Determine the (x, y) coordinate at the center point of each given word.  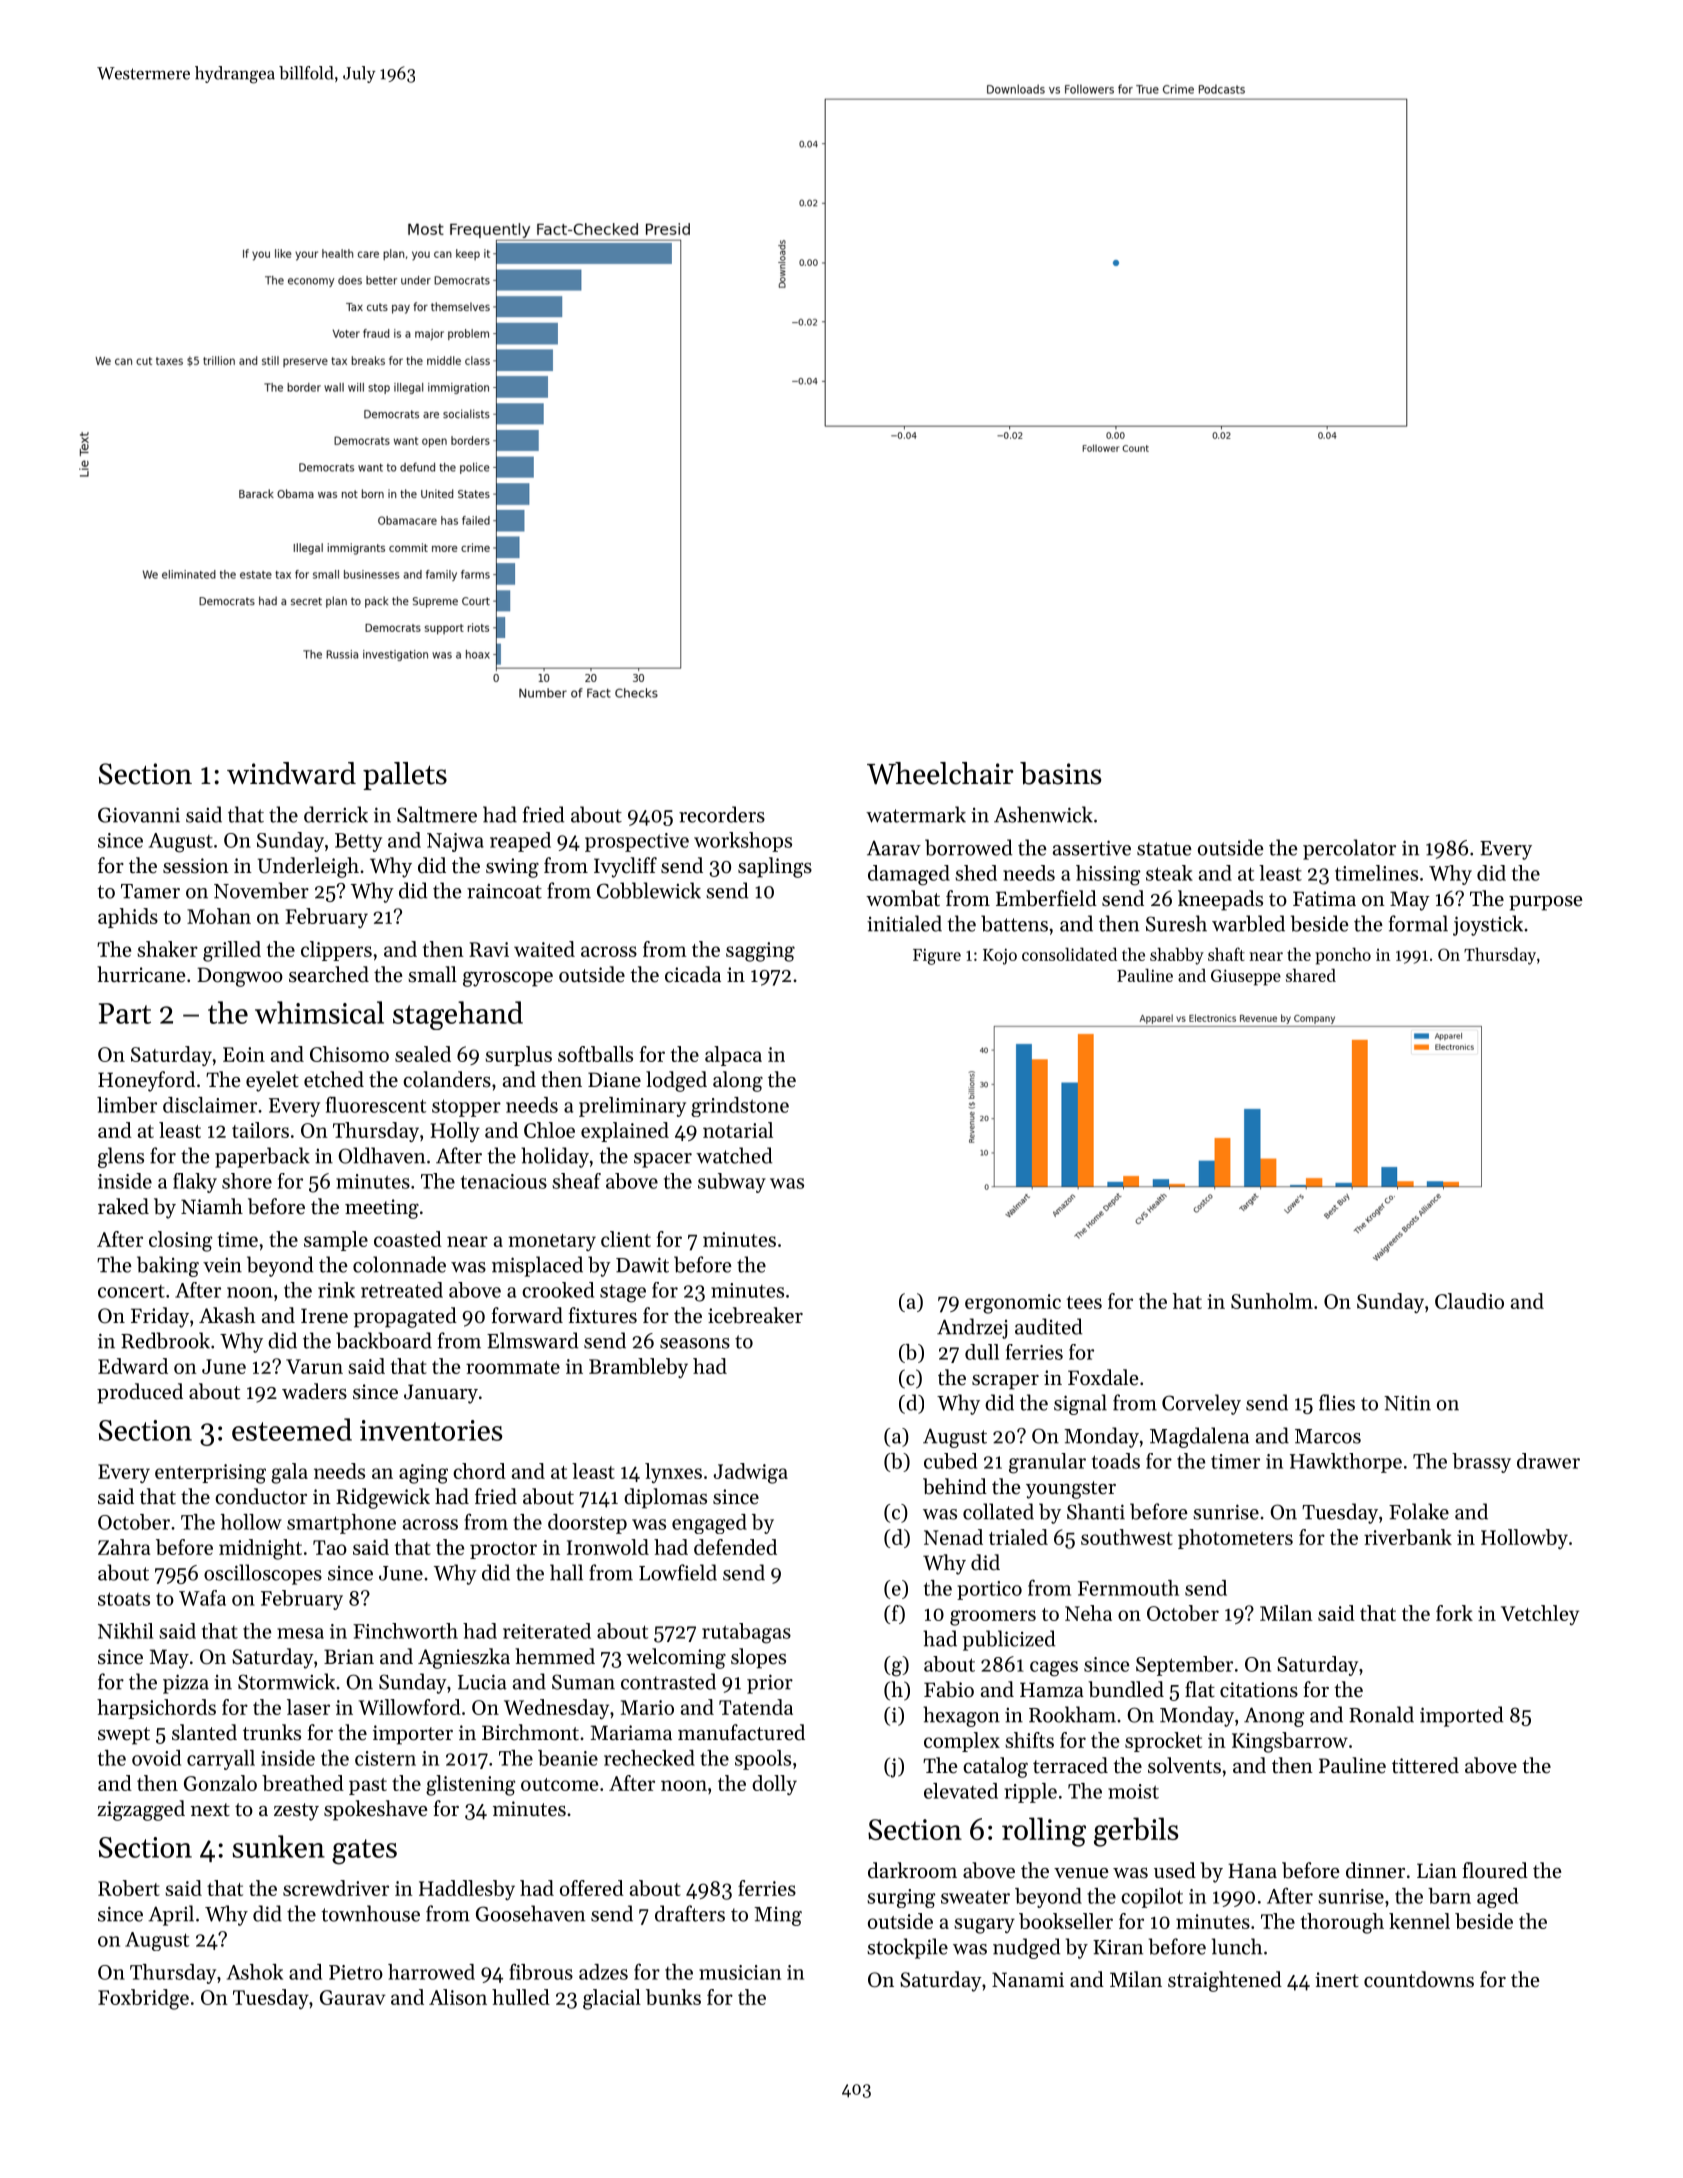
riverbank (1408, 1537)
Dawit (642, 1265)
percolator (1349, 849)
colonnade (399, 1264)
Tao (330, 1547)
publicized (1009, 1640)
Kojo (1000, 956)
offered (592, 1888)
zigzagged (141, 1810)
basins (1060, 773)
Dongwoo (240, 977)
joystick (1488, 925)
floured (1495, 1870)
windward (291, 773)
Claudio (1469, 1301)
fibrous (541, 1971)
